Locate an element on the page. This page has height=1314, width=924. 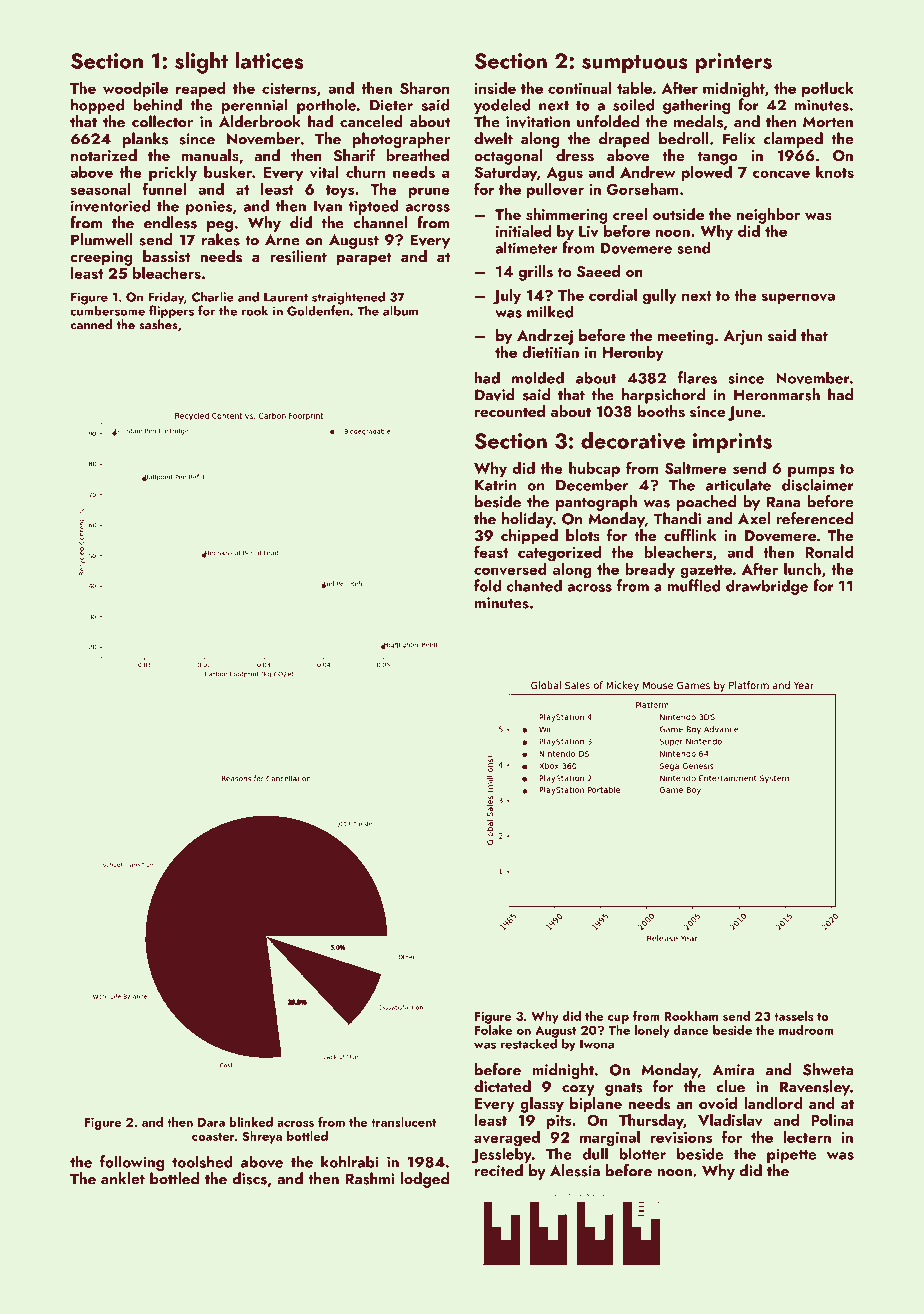
blinked is located at coordinates (251, 1122).
